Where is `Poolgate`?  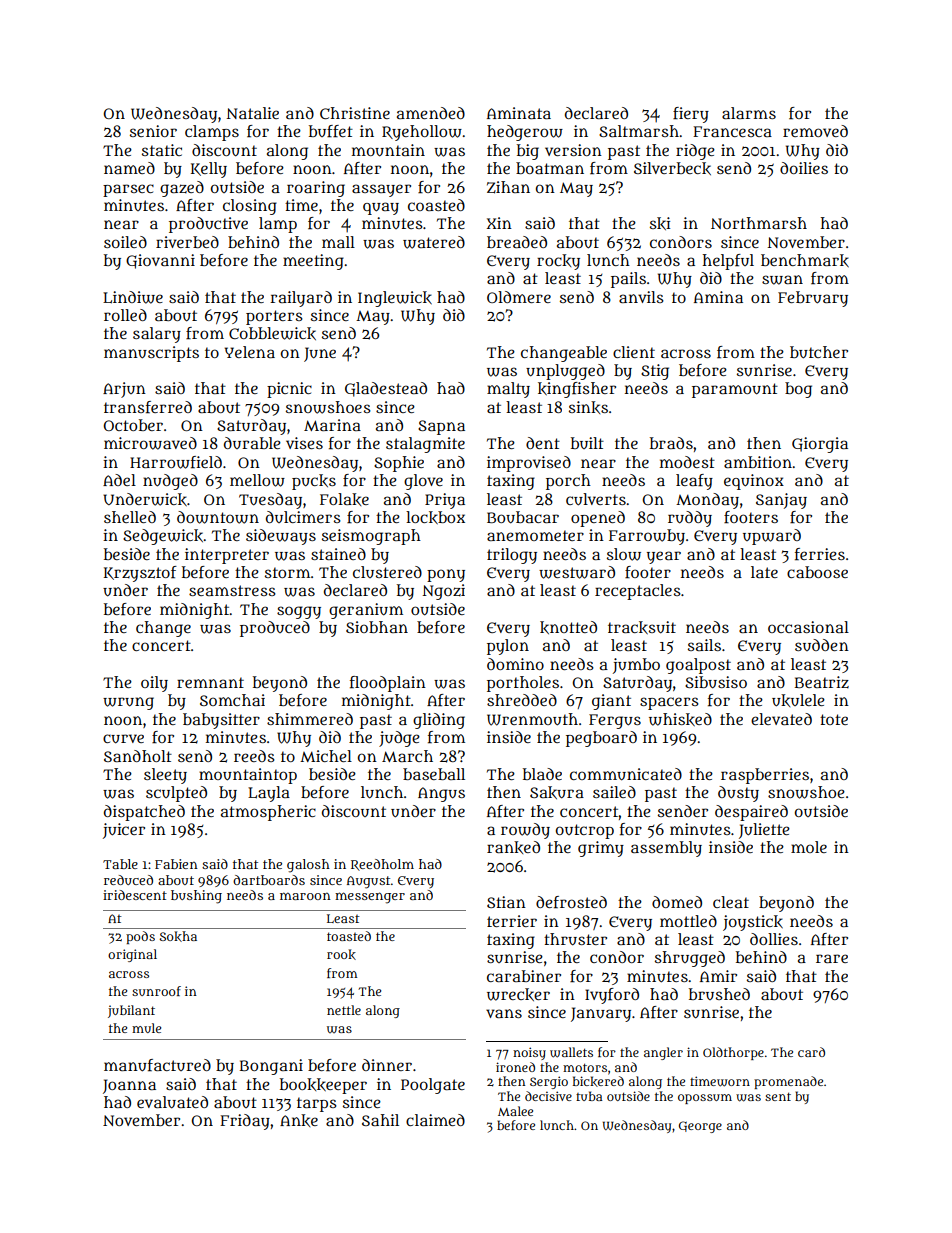
Poolgate is located at coordinates (433, 1086).
